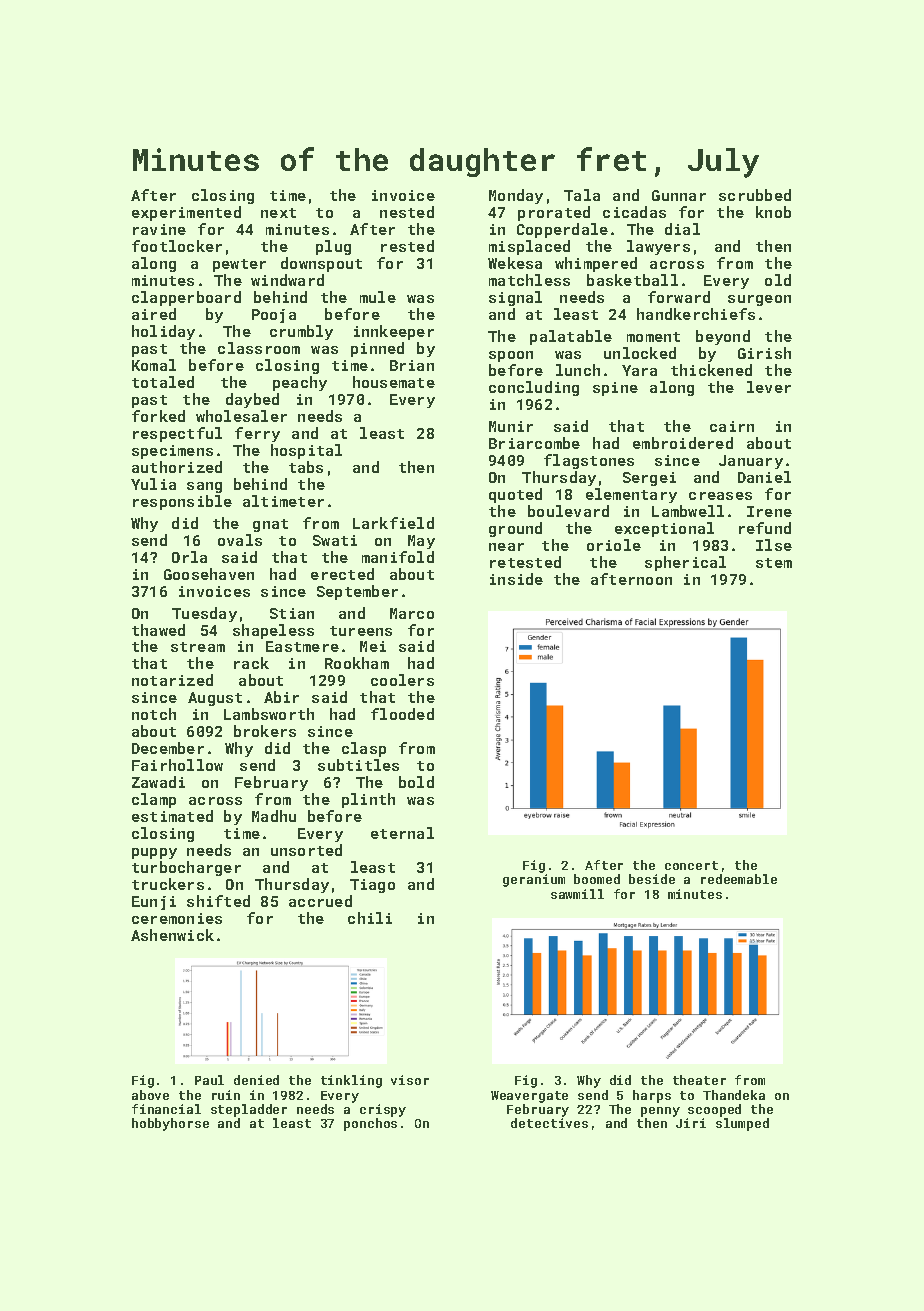 Image resolution: width=924 pixels, height=1311 pixels. Describe the element at coordinates (742, 1124) in the screenshot. I see `slumped` at that location.
